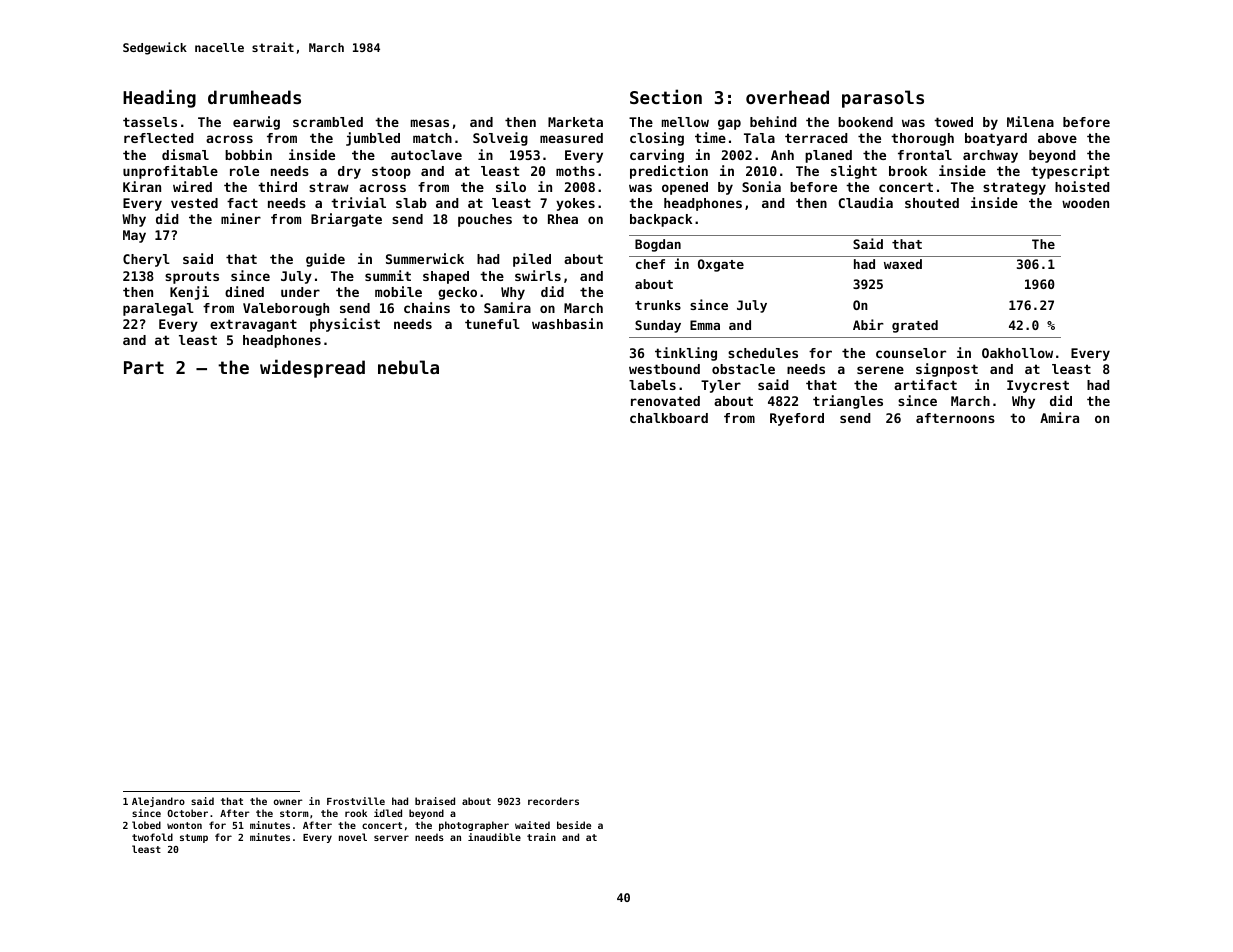 This screenshot has height=952, width=1233. Describe the element at coordinates (669, 418) in the screenshot. I see `chalkboard` at that location.
